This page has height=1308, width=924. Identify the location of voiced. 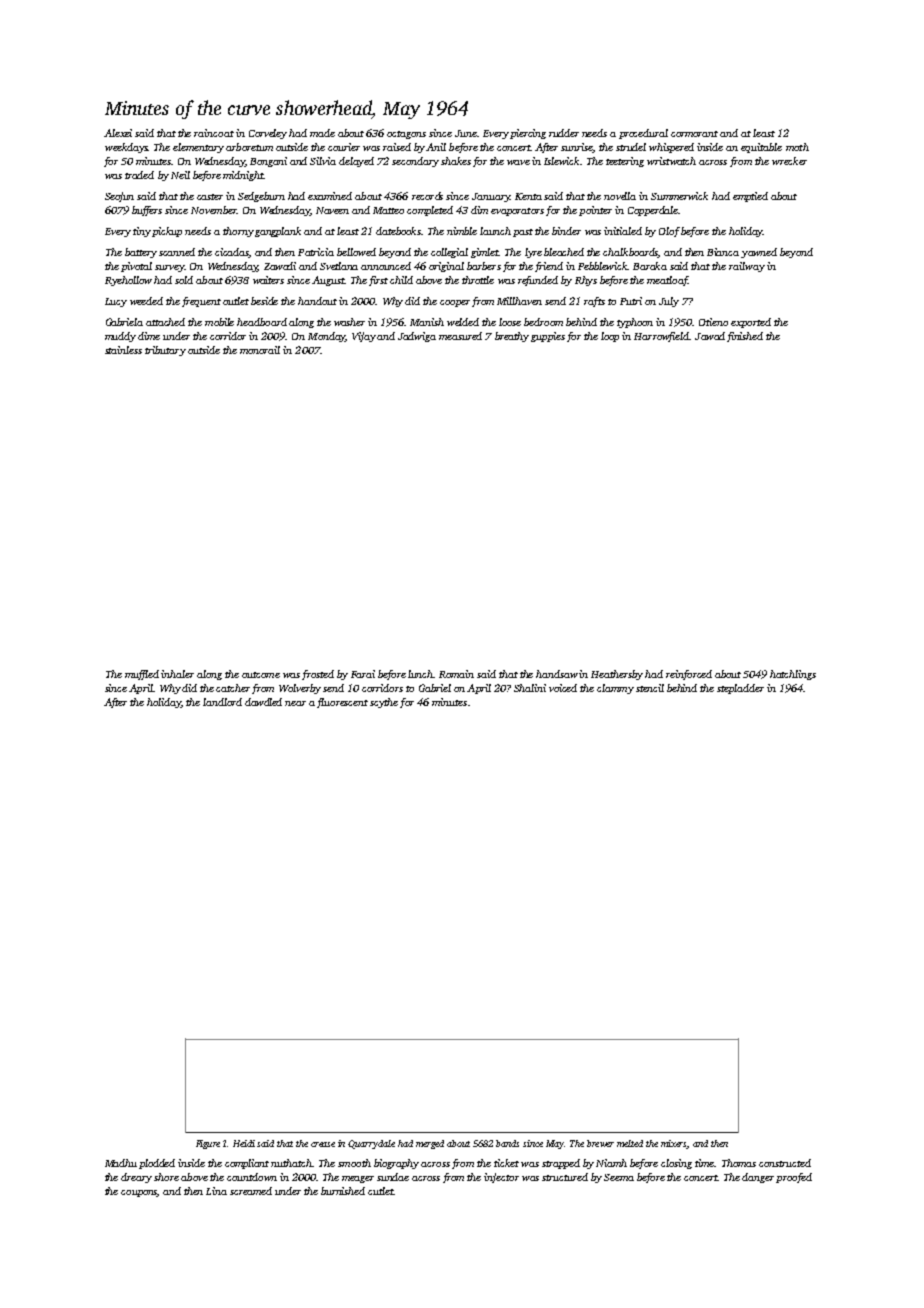
(563, 688).
